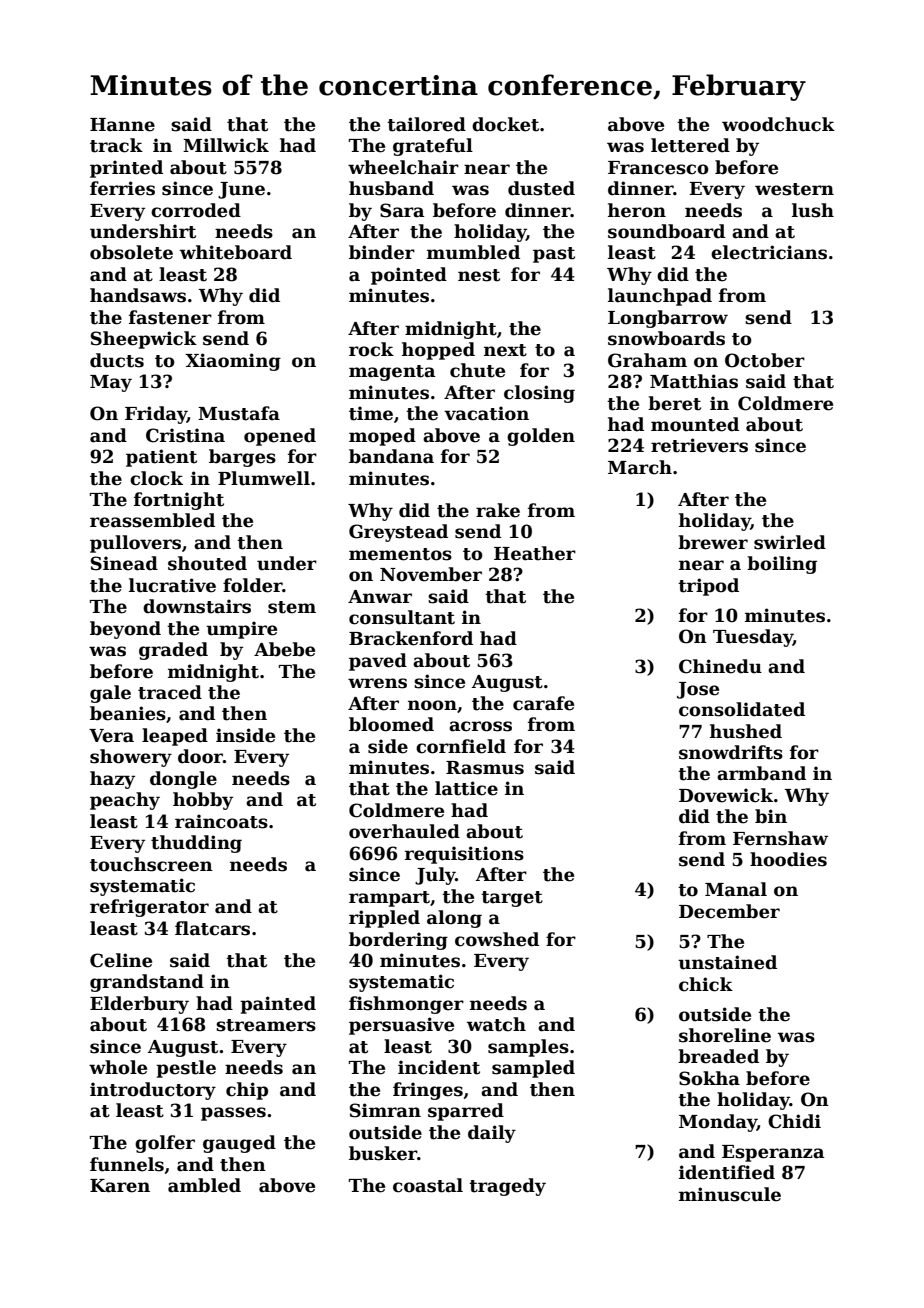 This screenshot has width=924, height=1308. I want to click on next, so click(505, 350).
